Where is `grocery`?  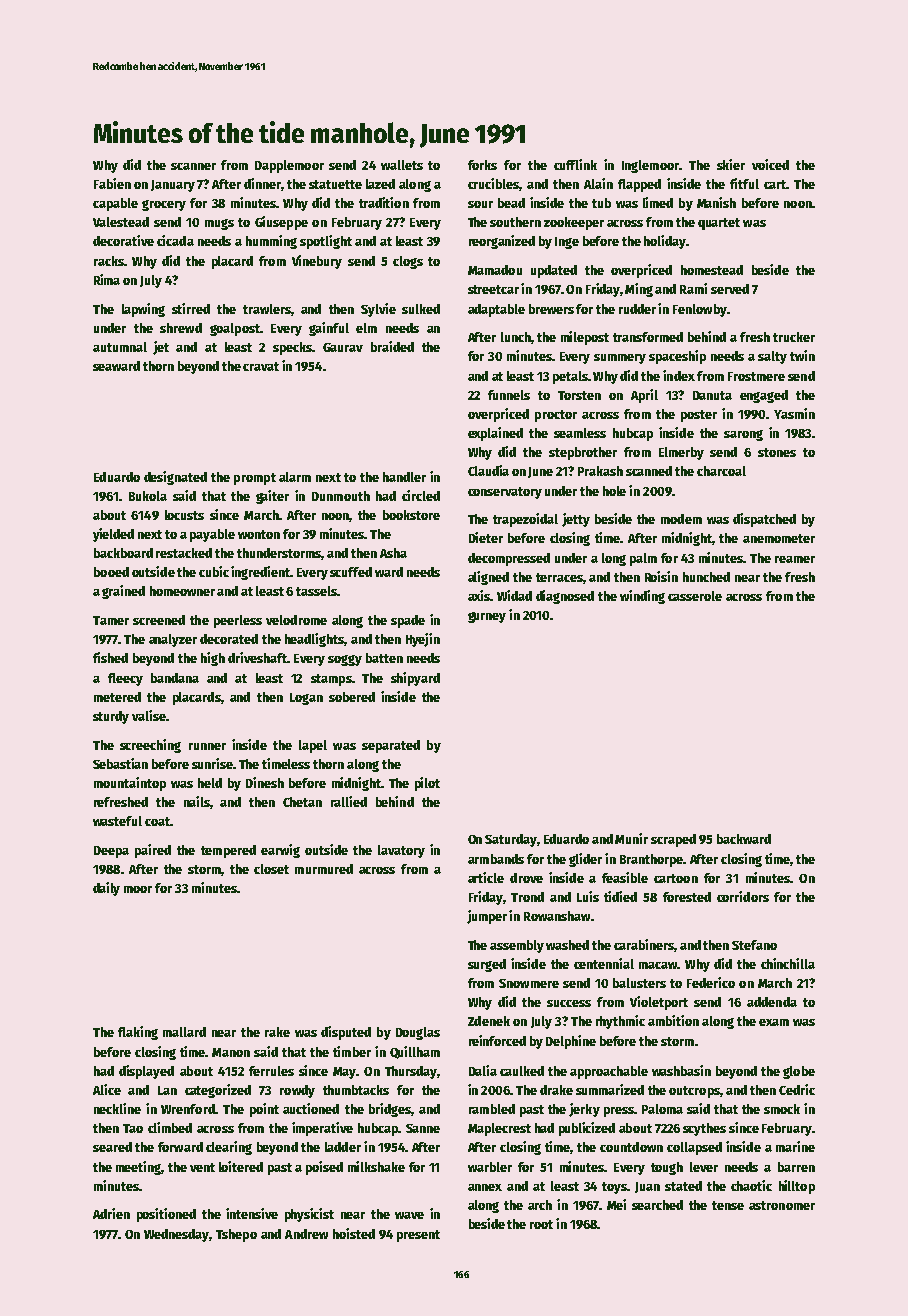
grocery is located at coordinates (164, 205).
